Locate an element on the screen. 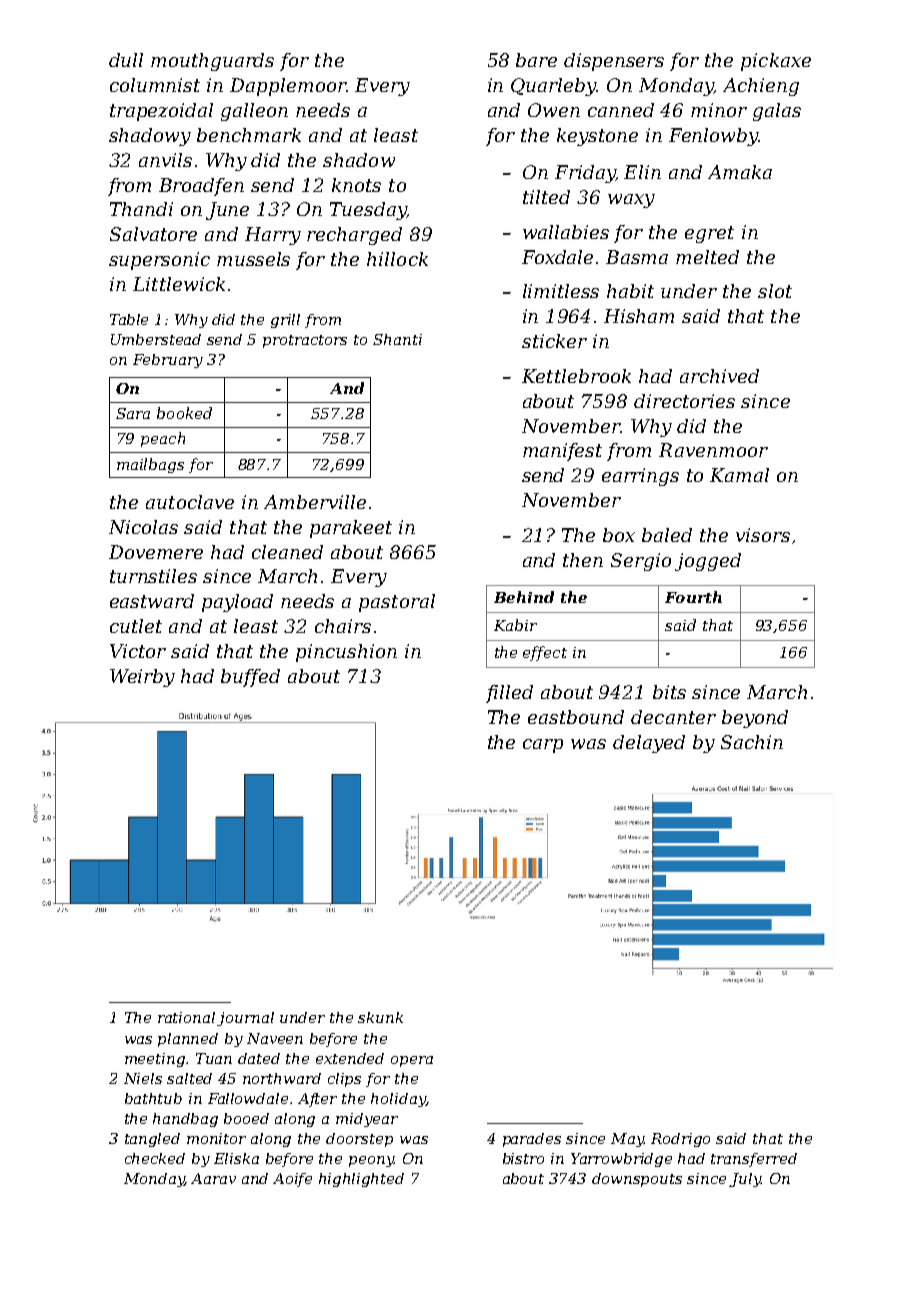 The width and height of the screenshot is (924, 1314). filled is located at coordinates (509, 694).
